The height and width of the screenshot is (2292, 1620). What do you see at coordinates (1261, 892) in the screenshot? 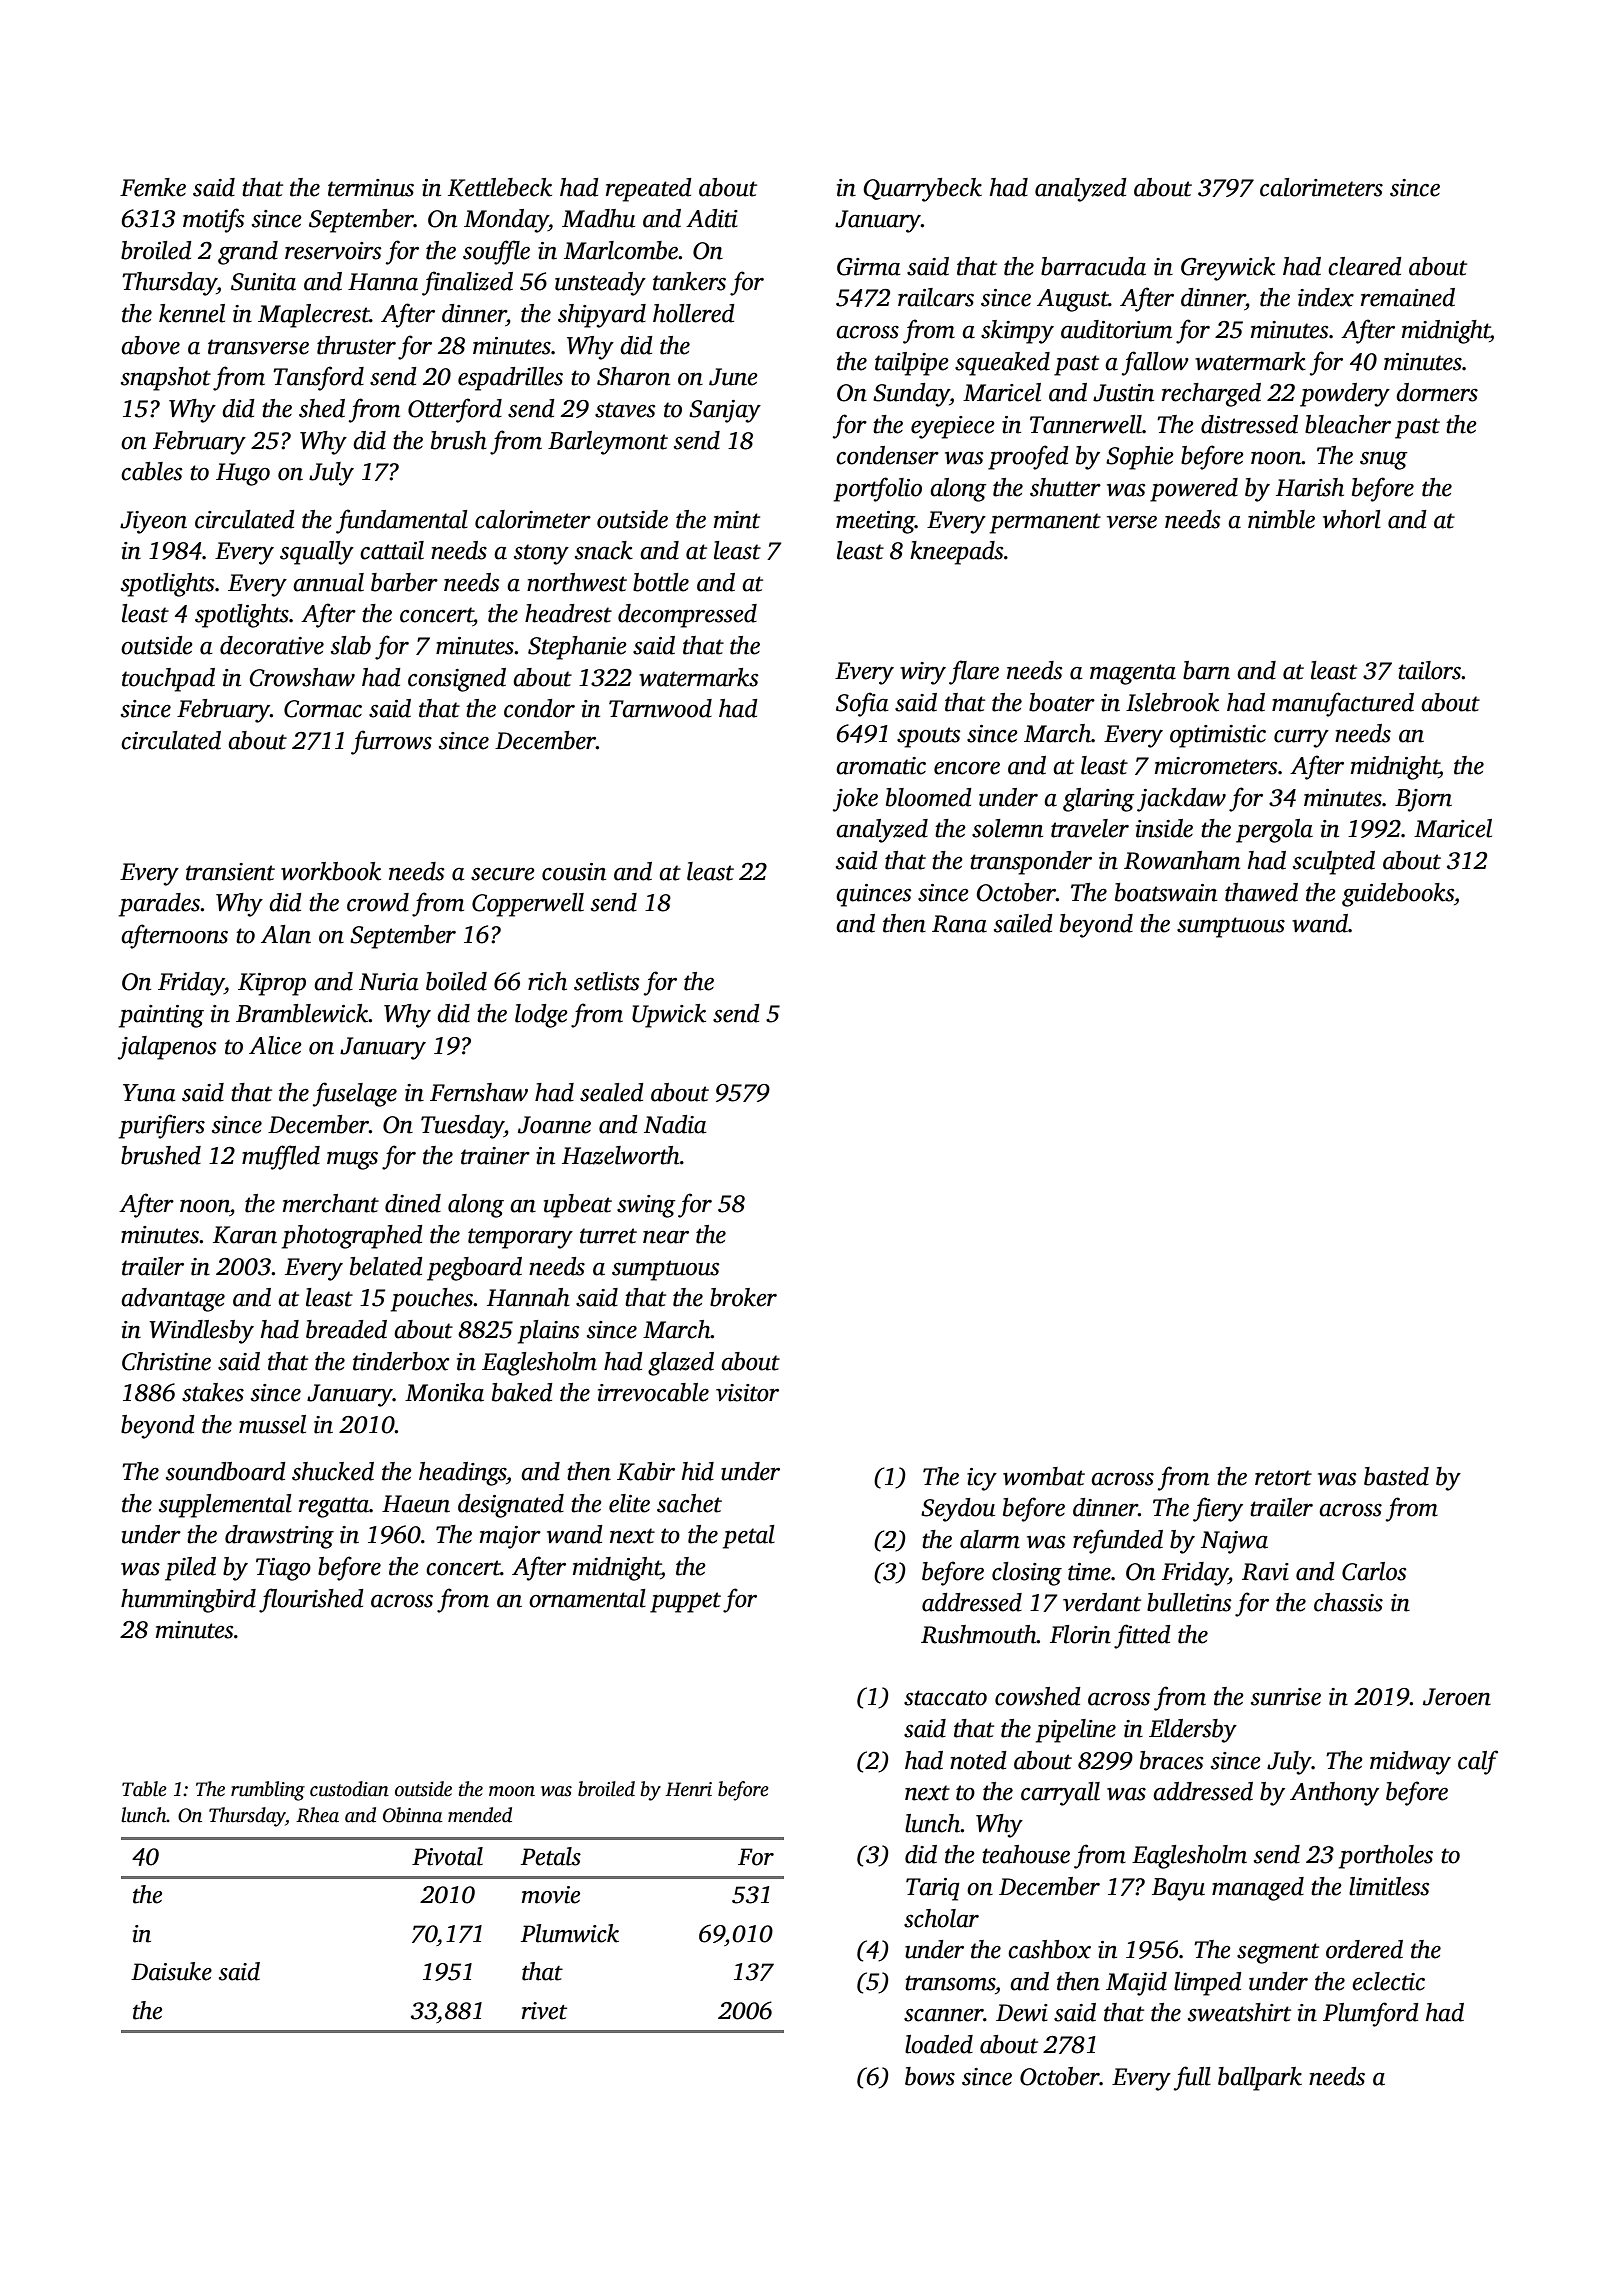
I see `thawed` at bounding box center [1261, 892].
